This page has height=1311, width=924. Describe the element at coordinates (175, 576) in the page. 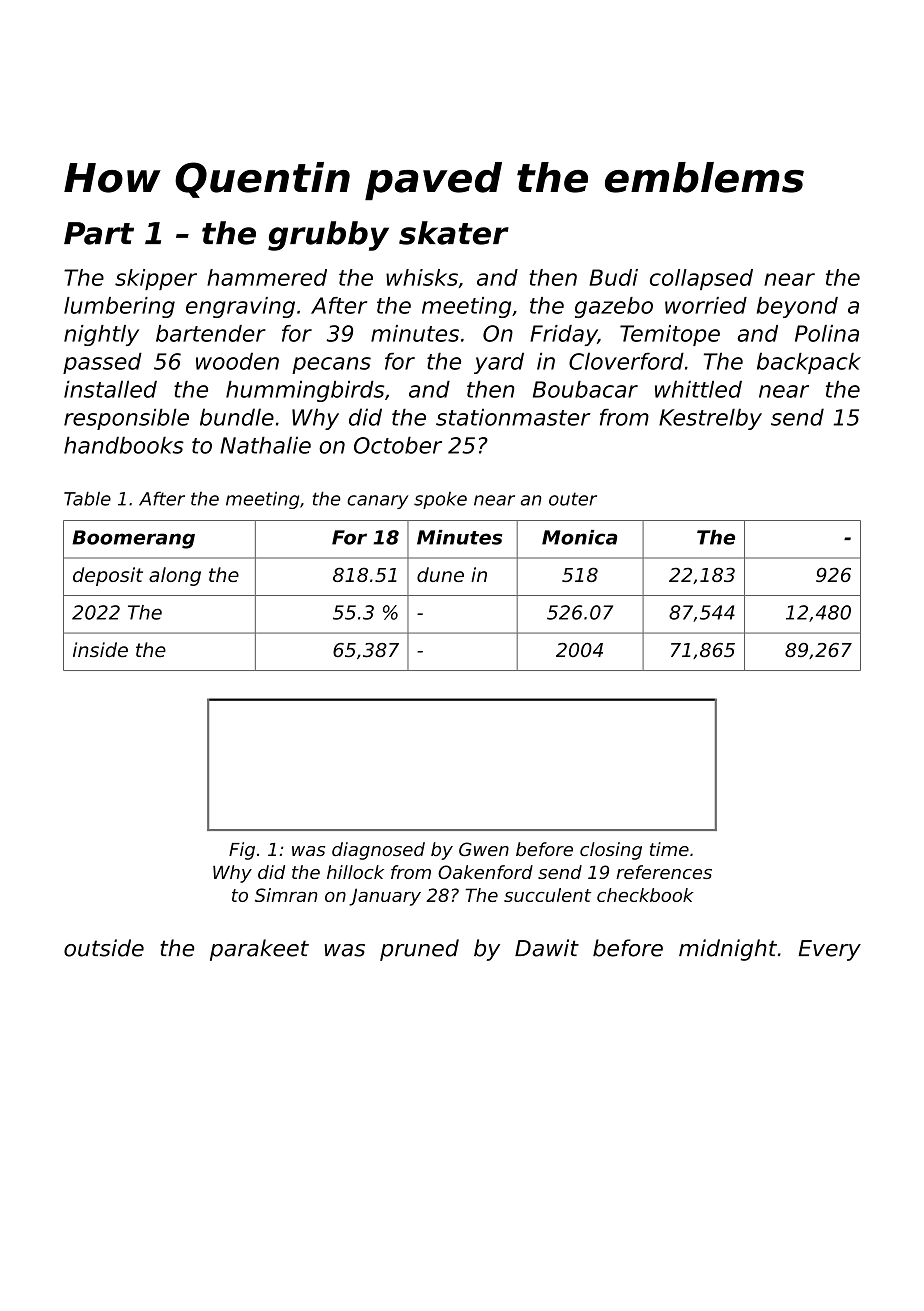

I see `along` at that location.
